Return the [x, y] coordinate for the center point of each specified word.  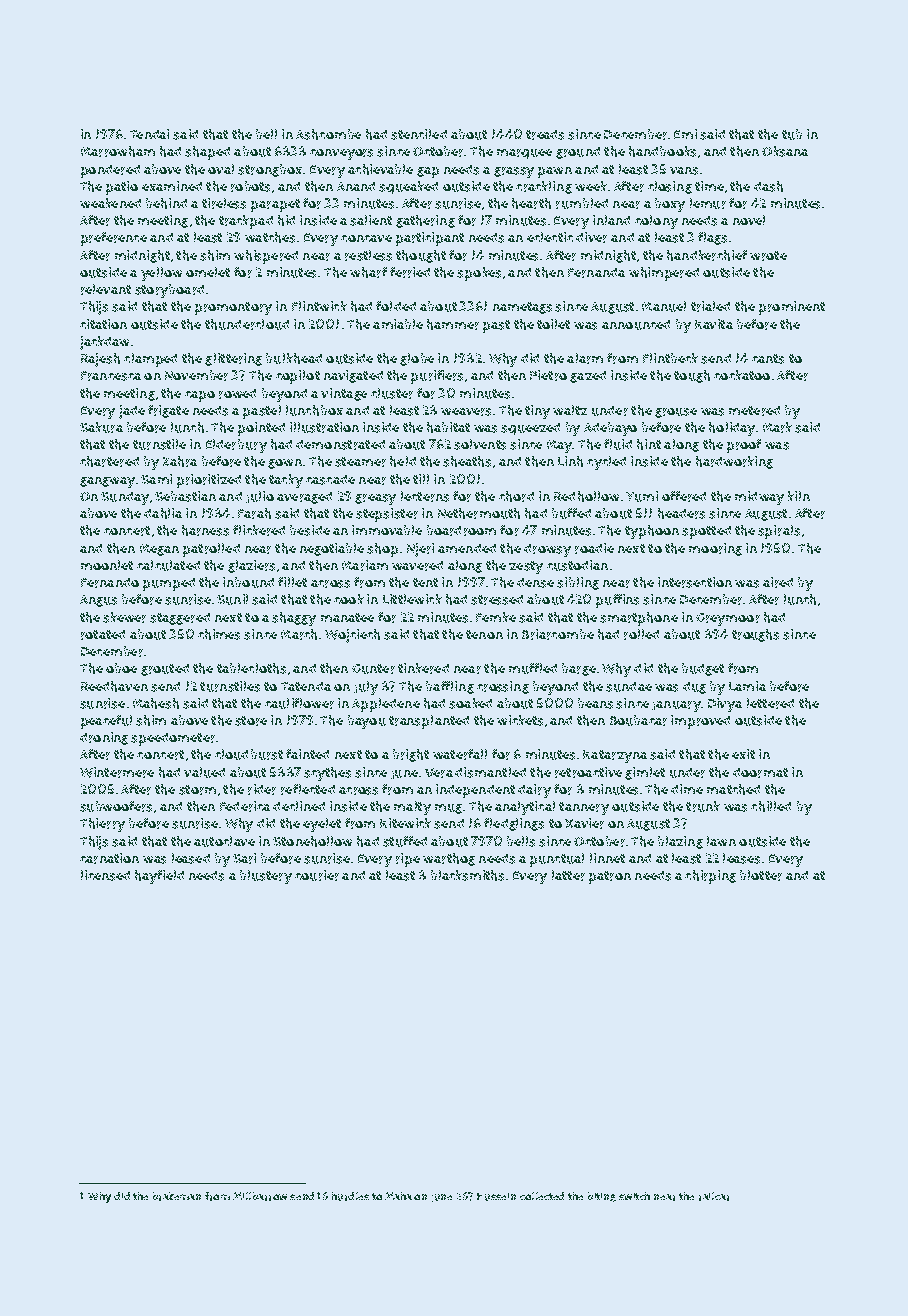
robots [250, 186]
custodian [577, 565]
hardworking [734, 462]
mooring [715, 549]
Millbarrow [260, 1196]
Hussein [496, 1197]
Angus [98, 601]
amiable [398, 324]
